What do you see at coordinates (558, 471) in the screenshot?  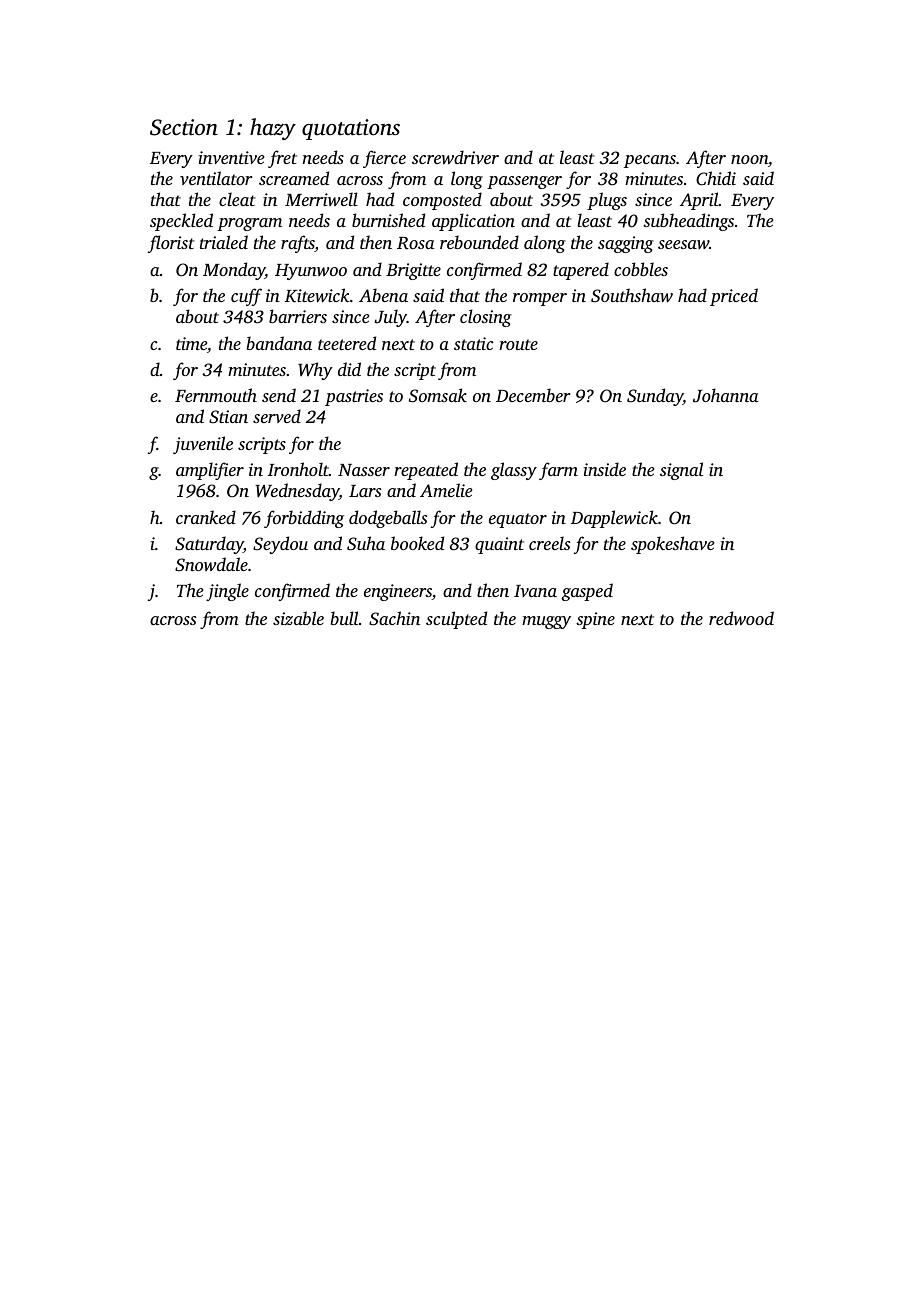 I see `farm` at bounding box center [558, 471].
